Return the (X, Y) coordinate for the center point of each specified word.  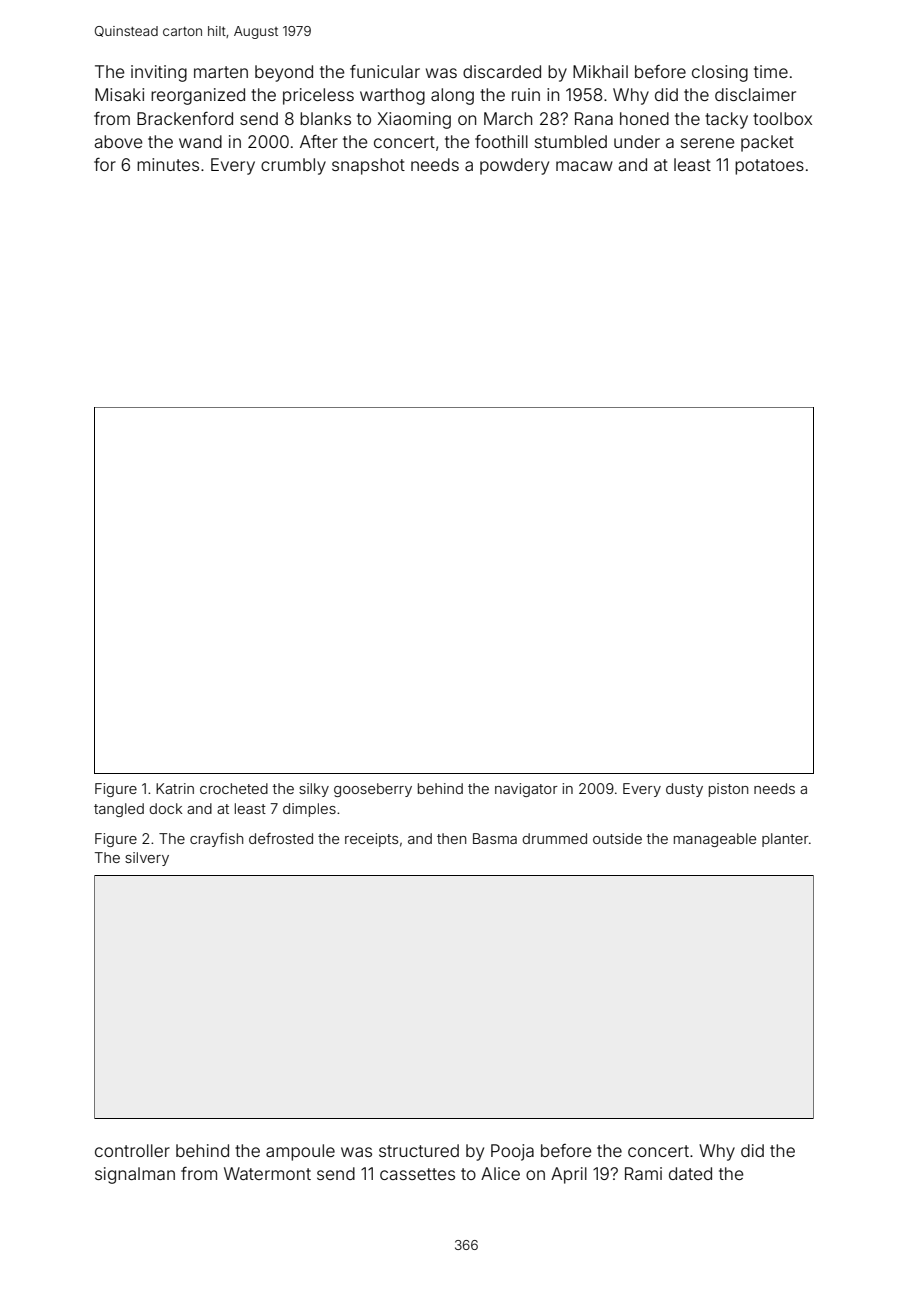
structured (419, 1150)
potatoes (769, 167)
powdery (514, 166)
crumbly (293, 166)
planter (785, 840)
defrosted (281, 838)
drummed (554, 838)
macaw (584, 166)
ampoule (300, 1152)
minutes (168, 164)
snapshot (368, 166)
